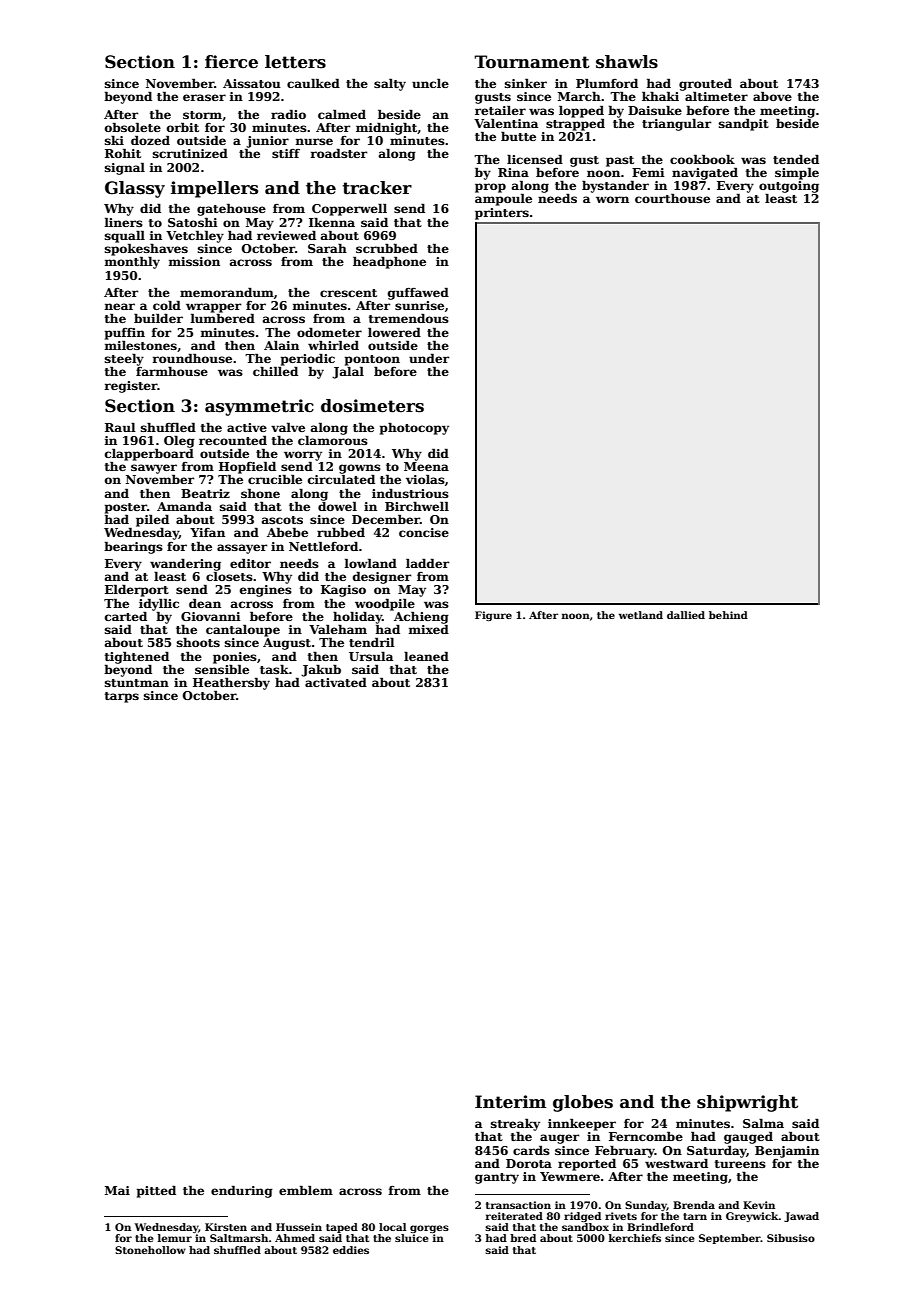 Image resolution: width=924 pixels, height=1308 pixels. I want to click on engines, so click(266, 591).
